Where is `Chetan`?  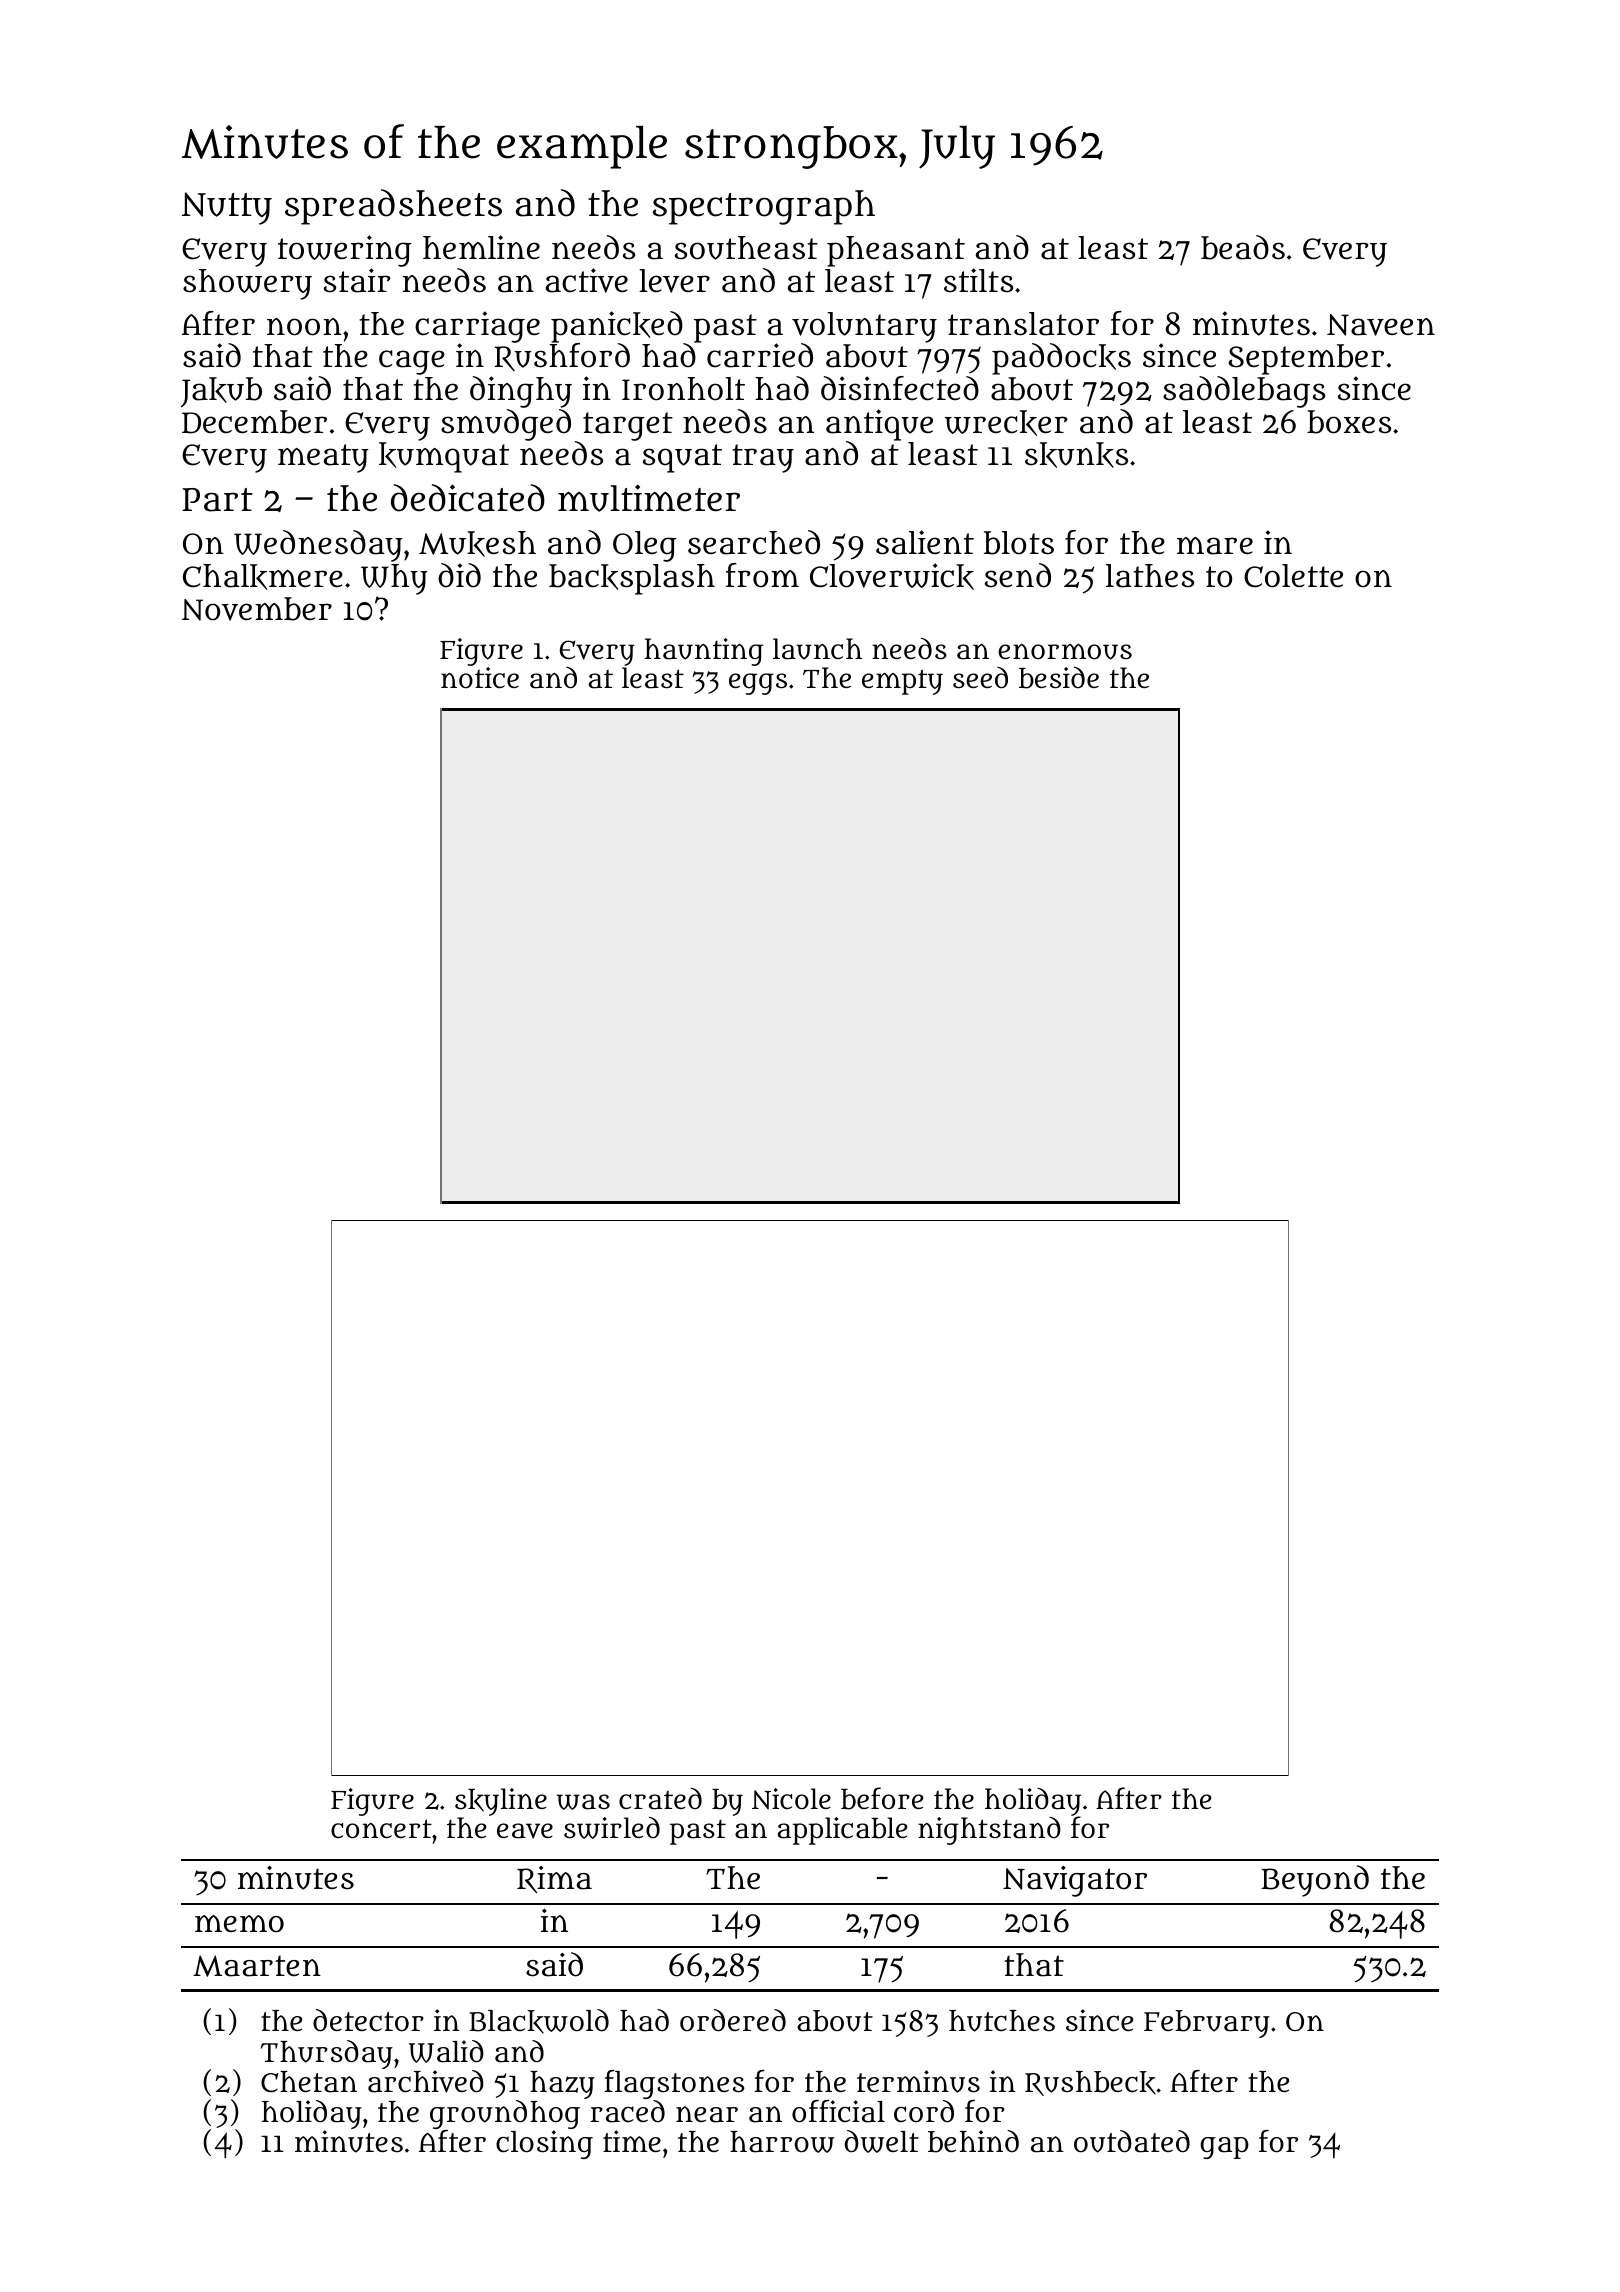
Chetan is located at coordinates (309, 2082).
